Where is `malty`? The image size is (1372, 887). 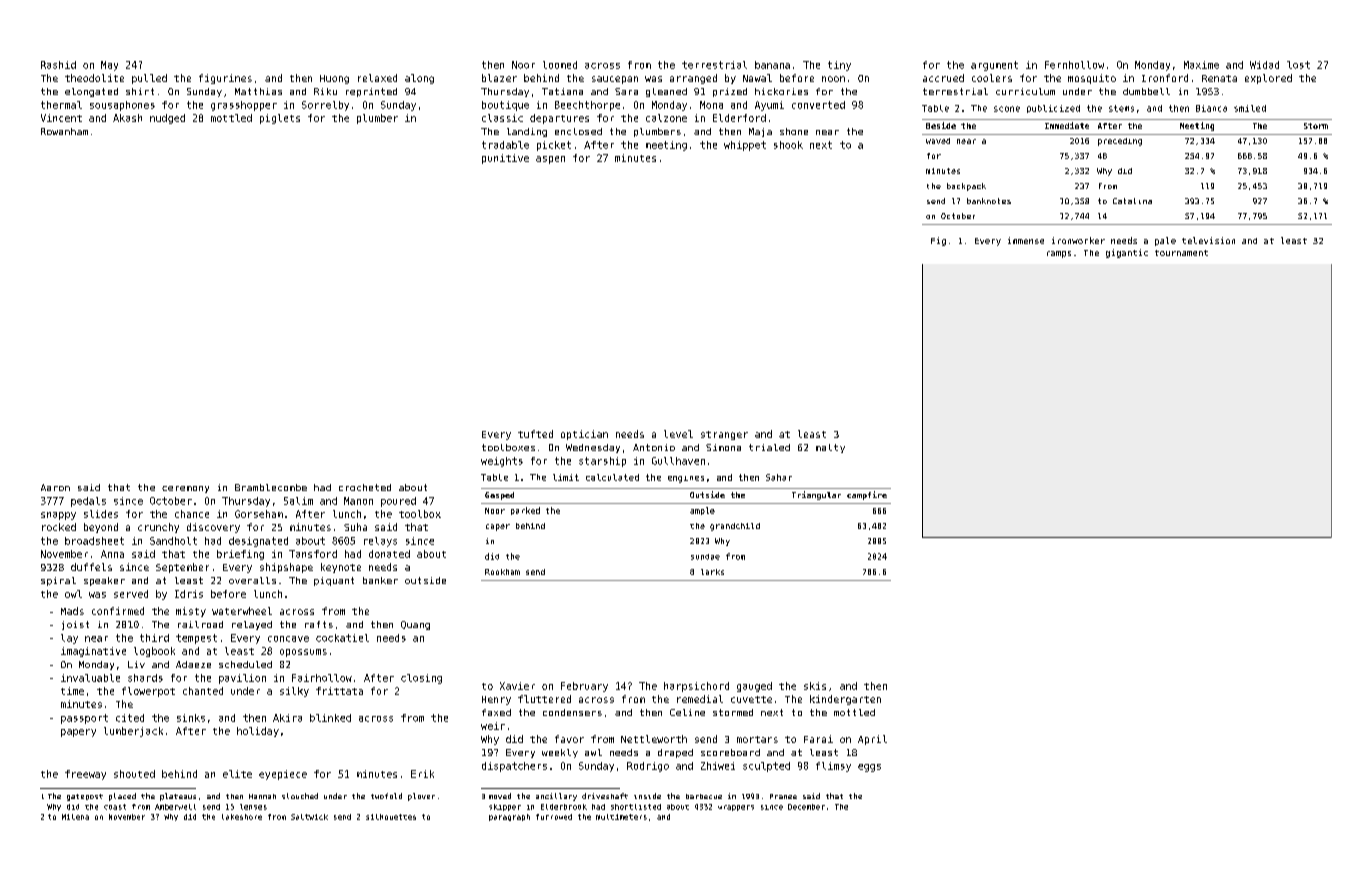 malty is located at coordinates (830, 448).
